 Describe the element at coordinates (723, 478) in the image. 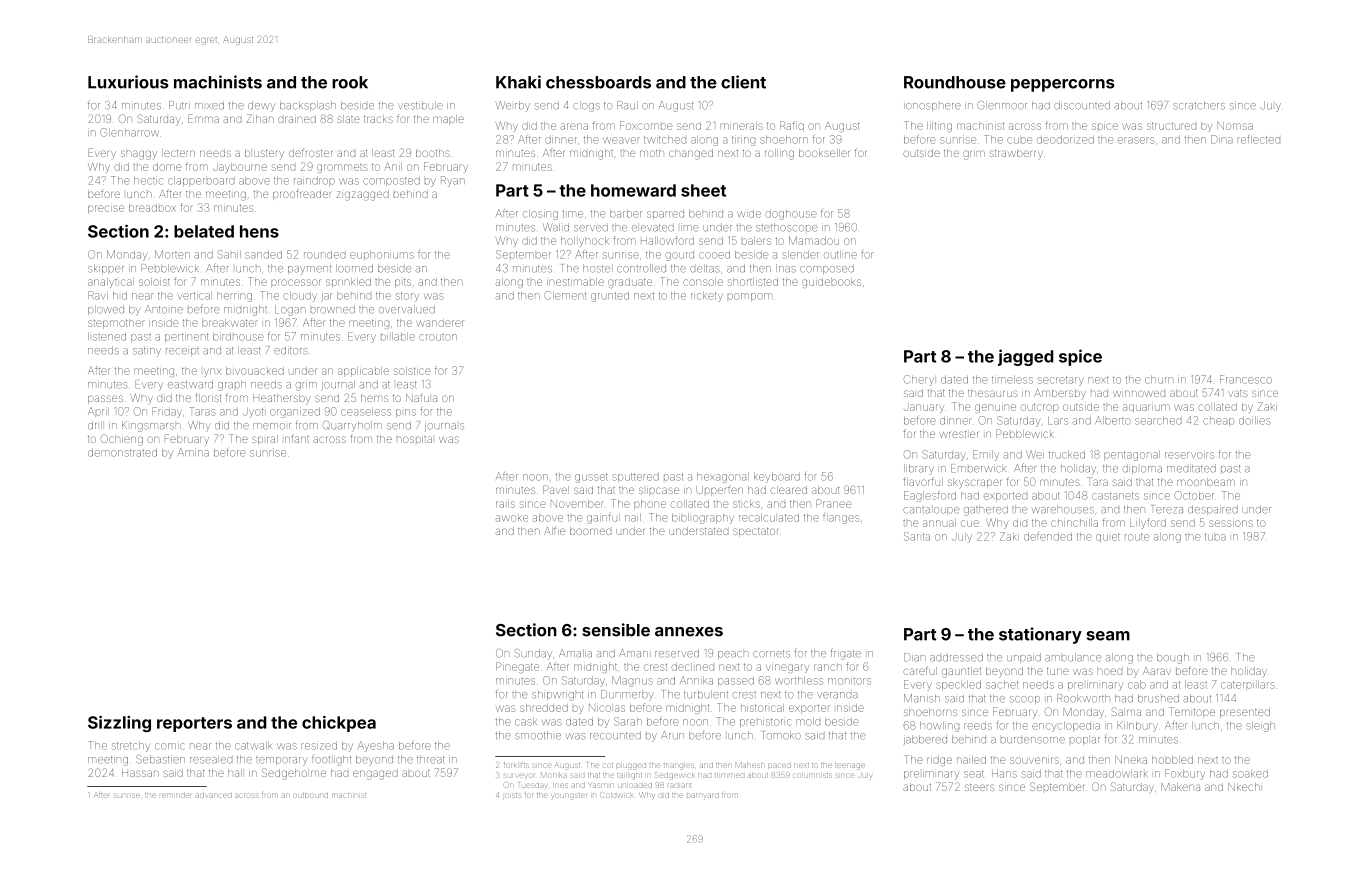

I see `hexagonal` at that location.
